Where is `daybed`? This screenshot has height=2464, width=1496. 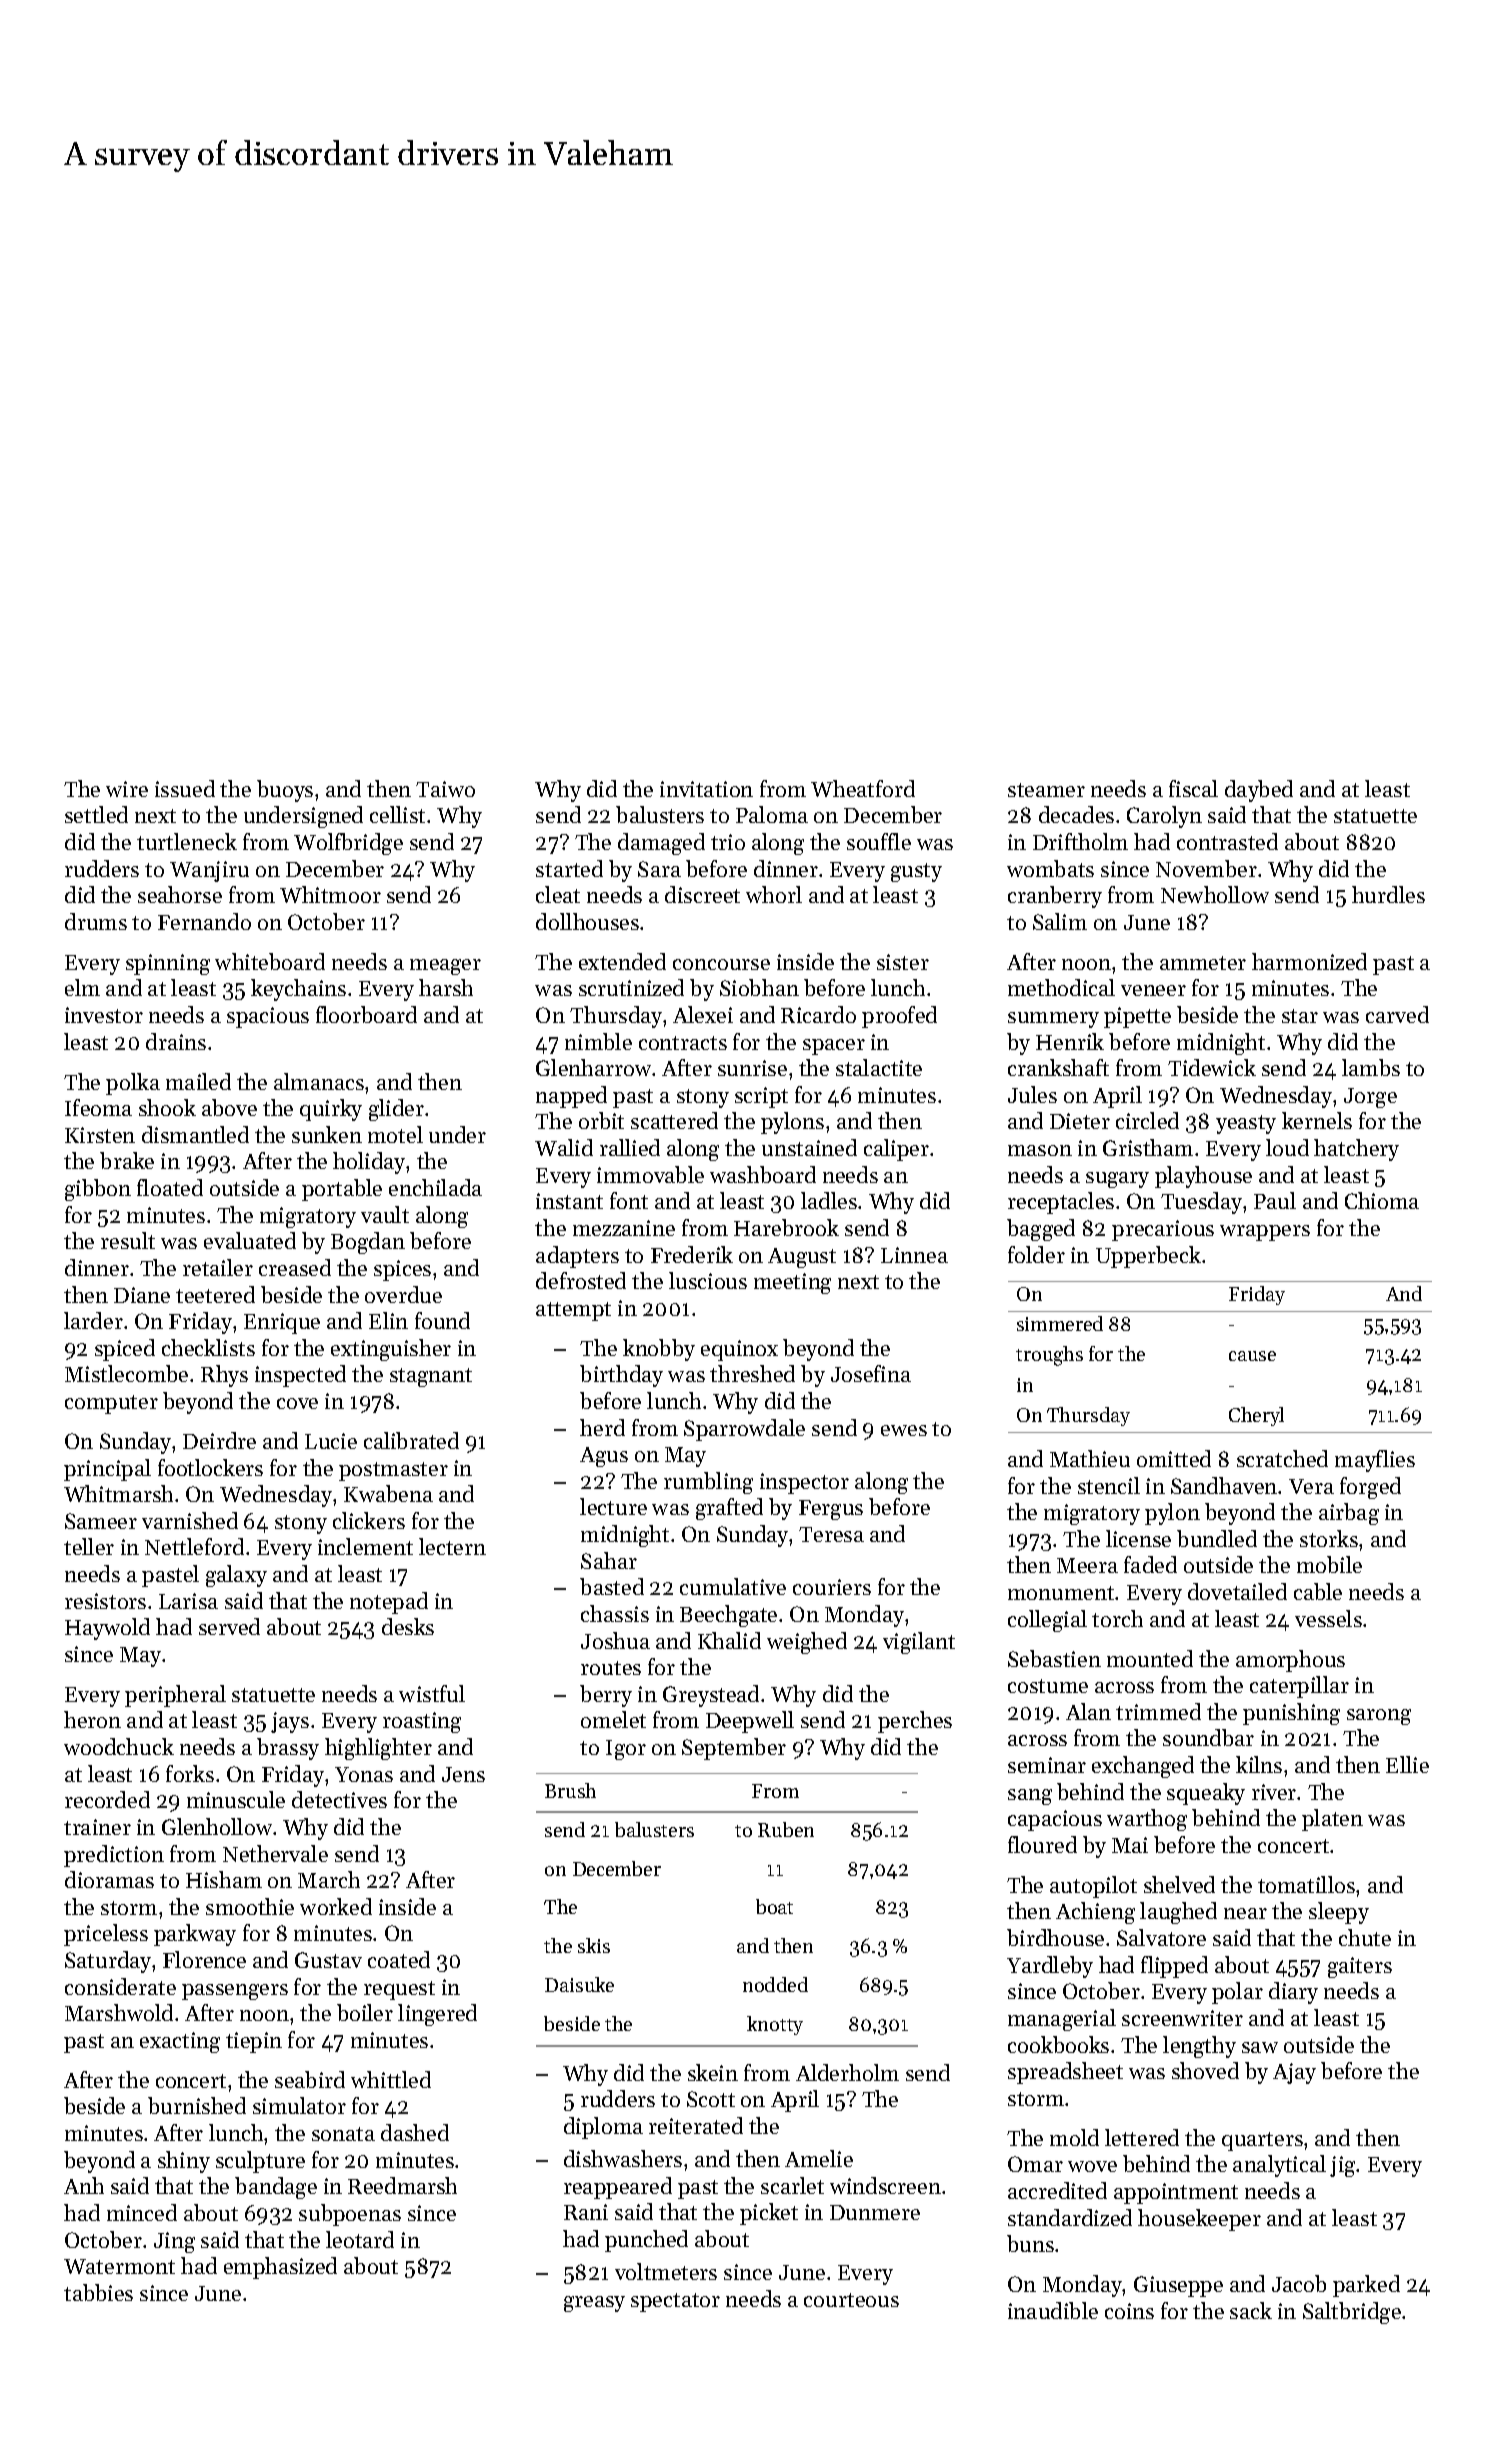 daybed is located at coordinates (1259, 791).
